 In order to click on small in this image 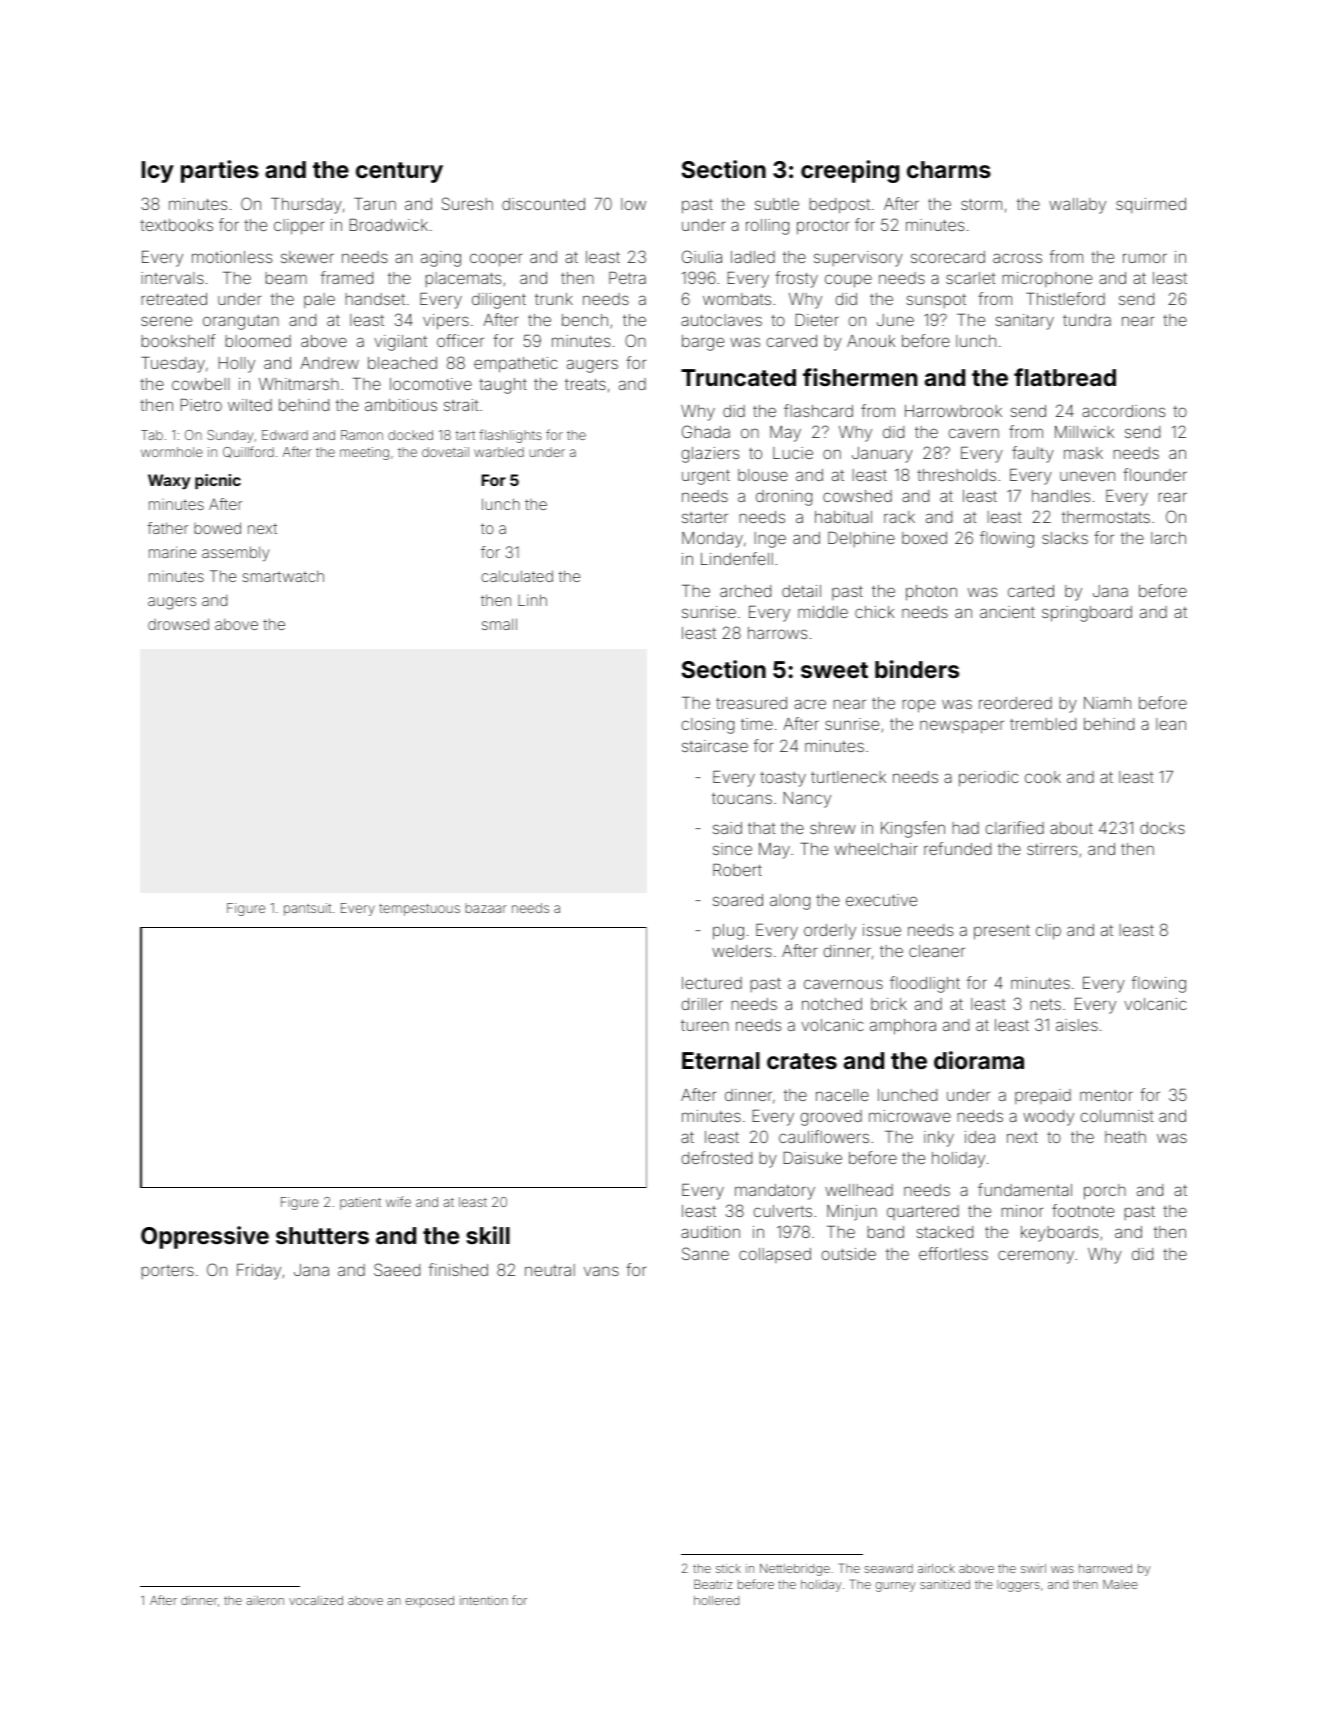, I will do `click(499, 624)`.
